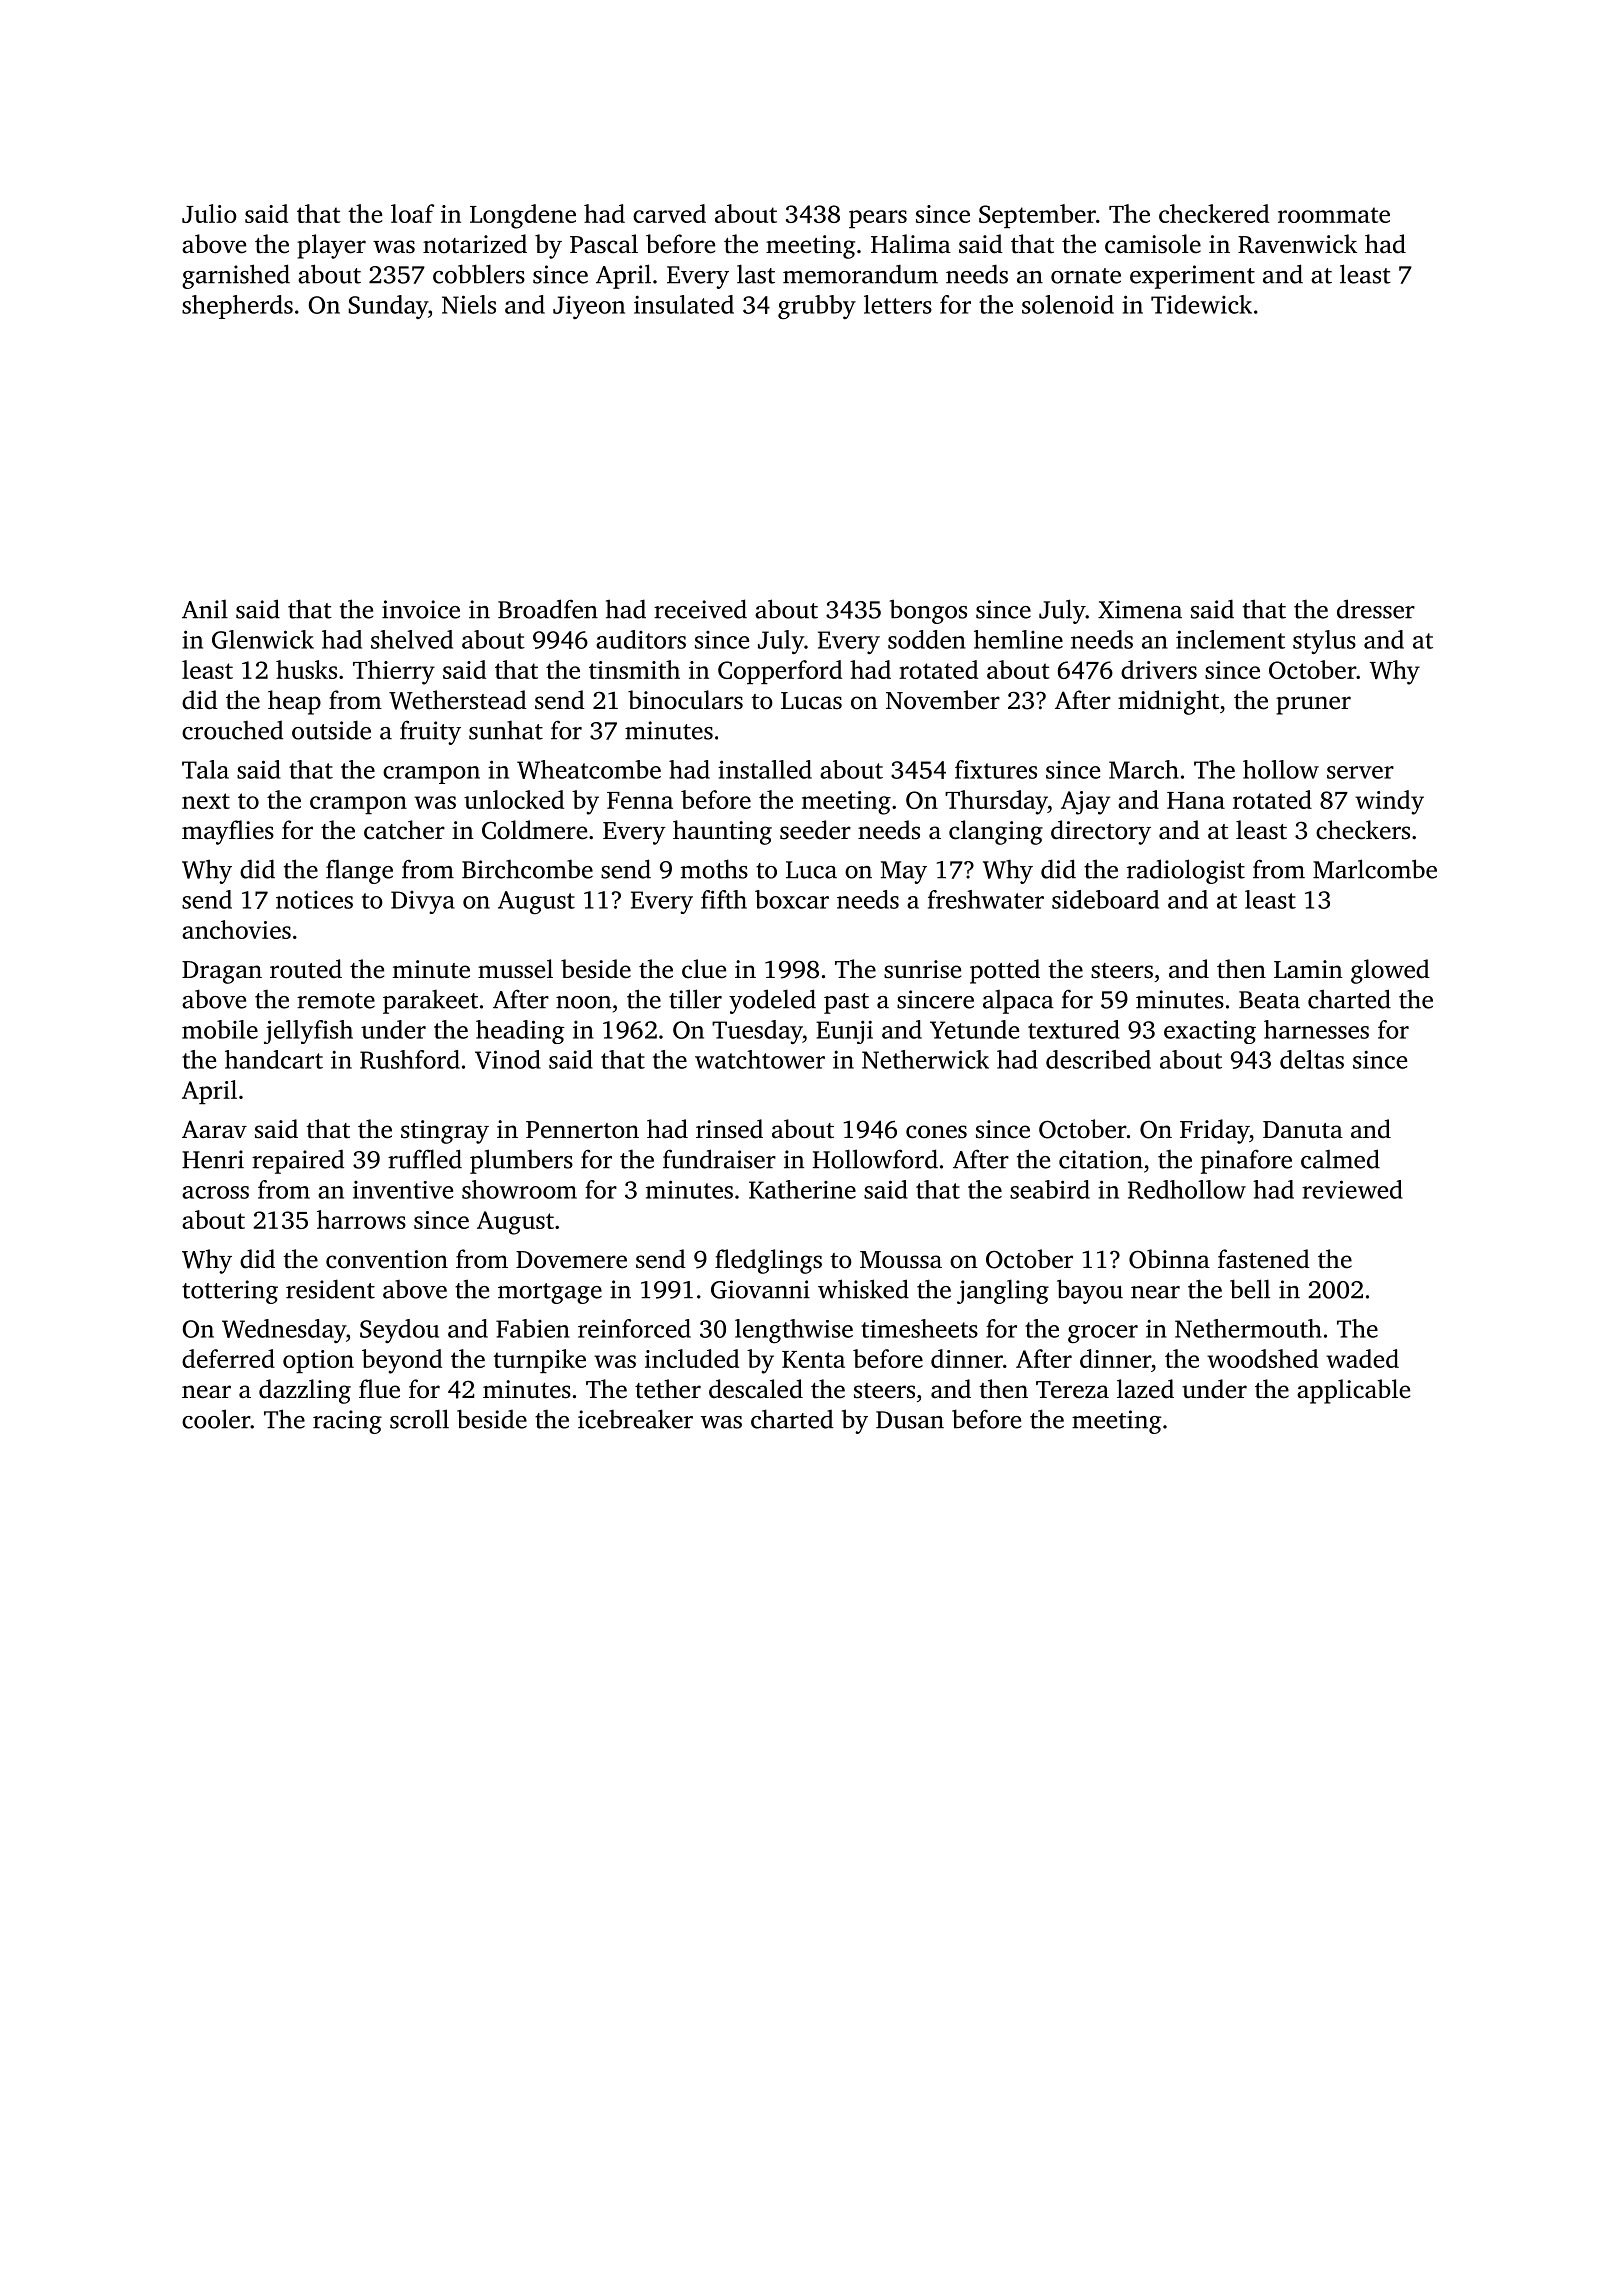 This page has height=2292, width=1620. Describe the element at coordinates (910, 1420) in the page. I see `Dusan` at that location.
